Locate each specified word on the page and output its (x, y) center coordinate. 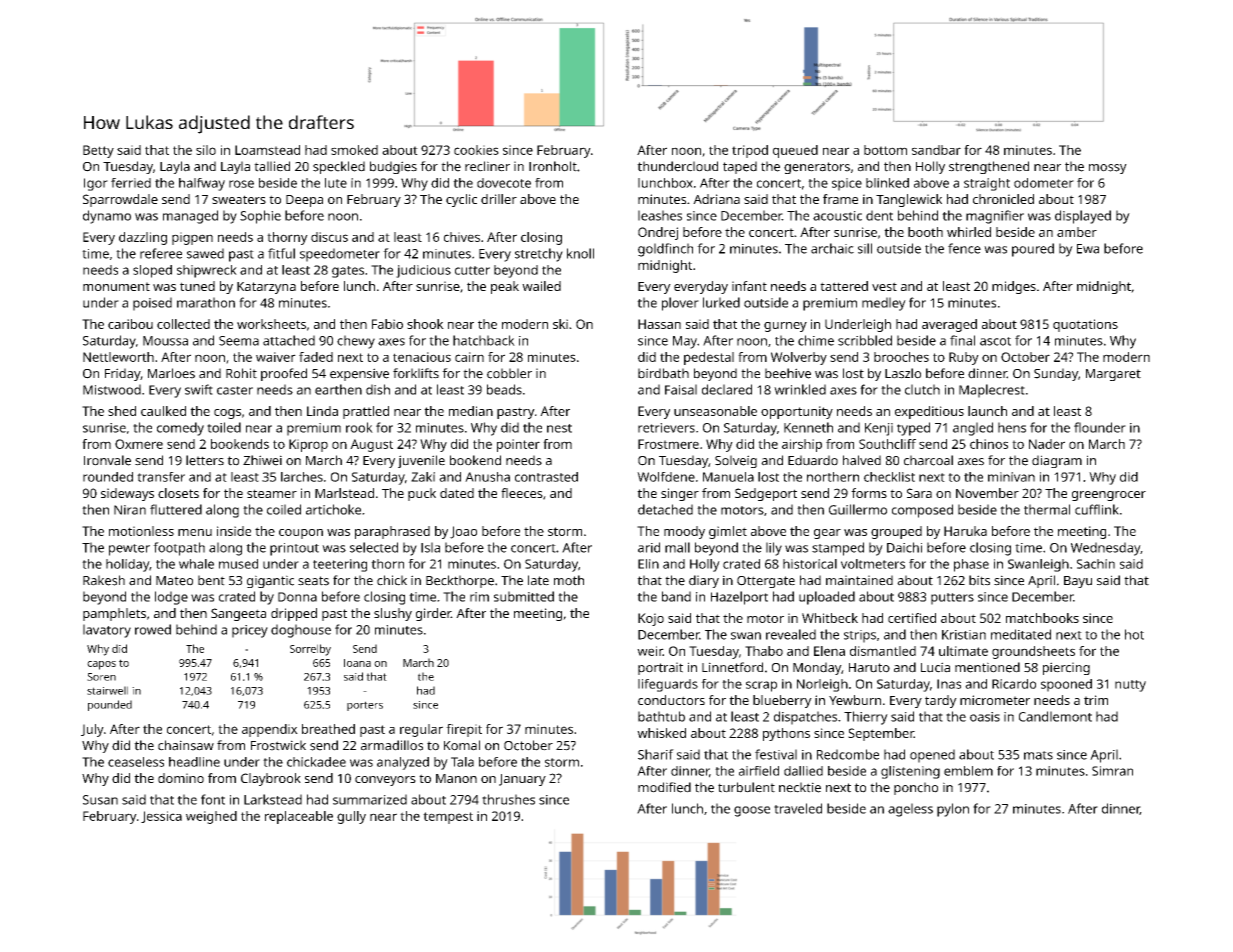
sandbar (936, 150)
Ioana (357, 663)
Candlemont (1055, 716)
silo (206, 150)
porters (365, 706)
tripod (750, 151)
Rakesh (104, 580)
